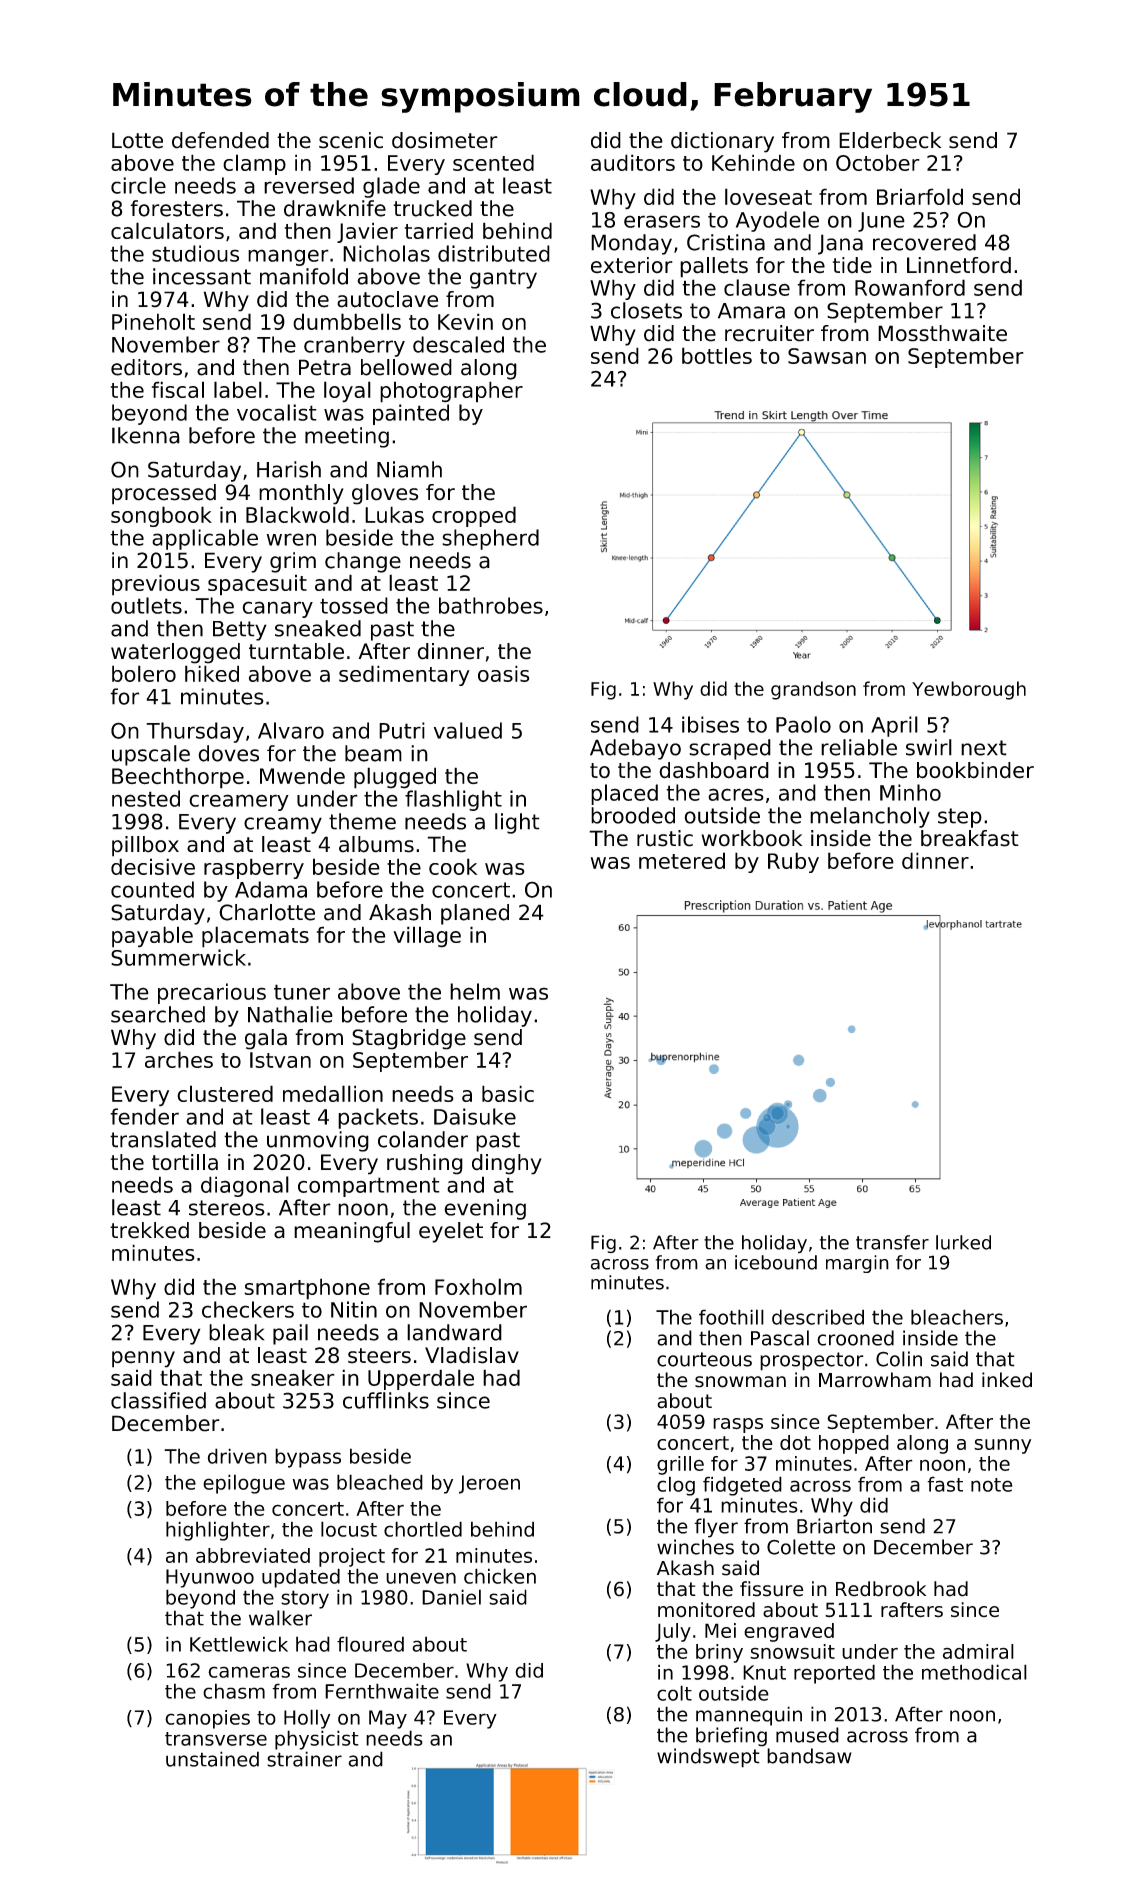 This image has width=1144, height=1884. Describe the element at coordinates (210, 1578) in the image. I see `Hyunwoo` at that location.
